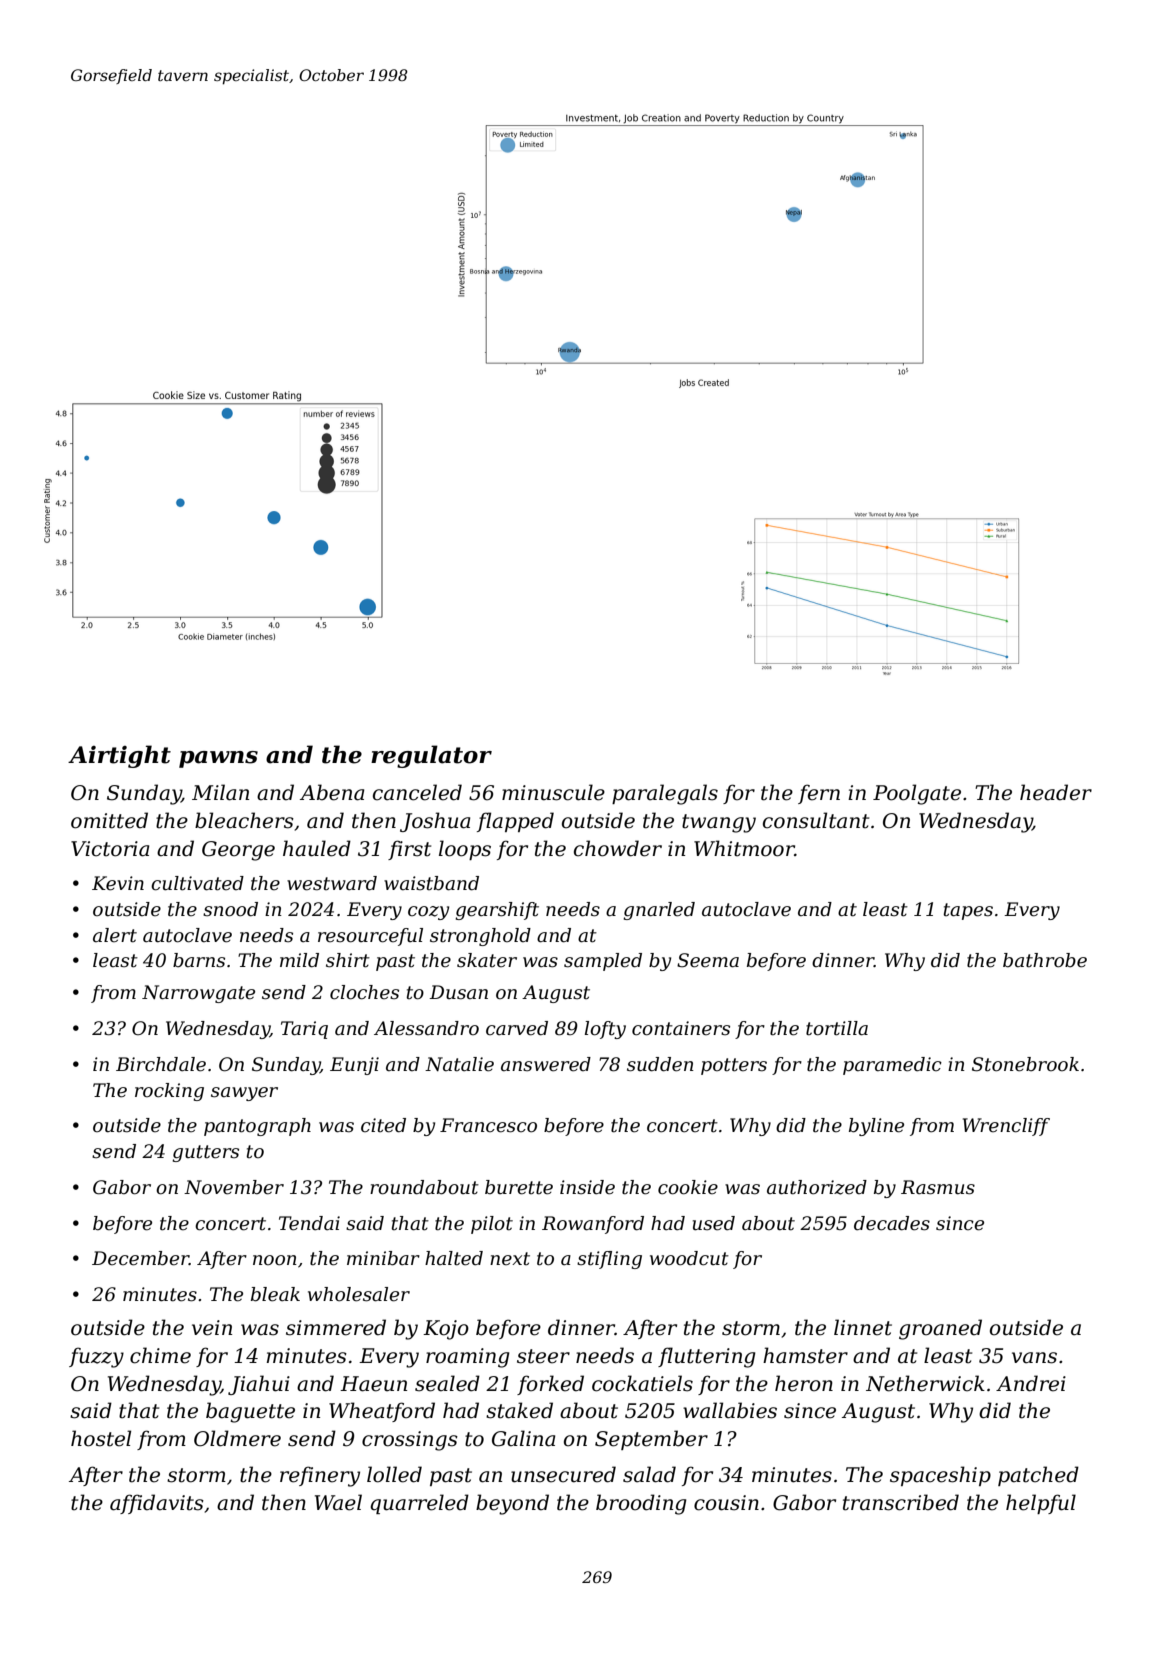  Describe the element at coordinates (275, 1260) in the screenshot. I see `noon` at that location.
